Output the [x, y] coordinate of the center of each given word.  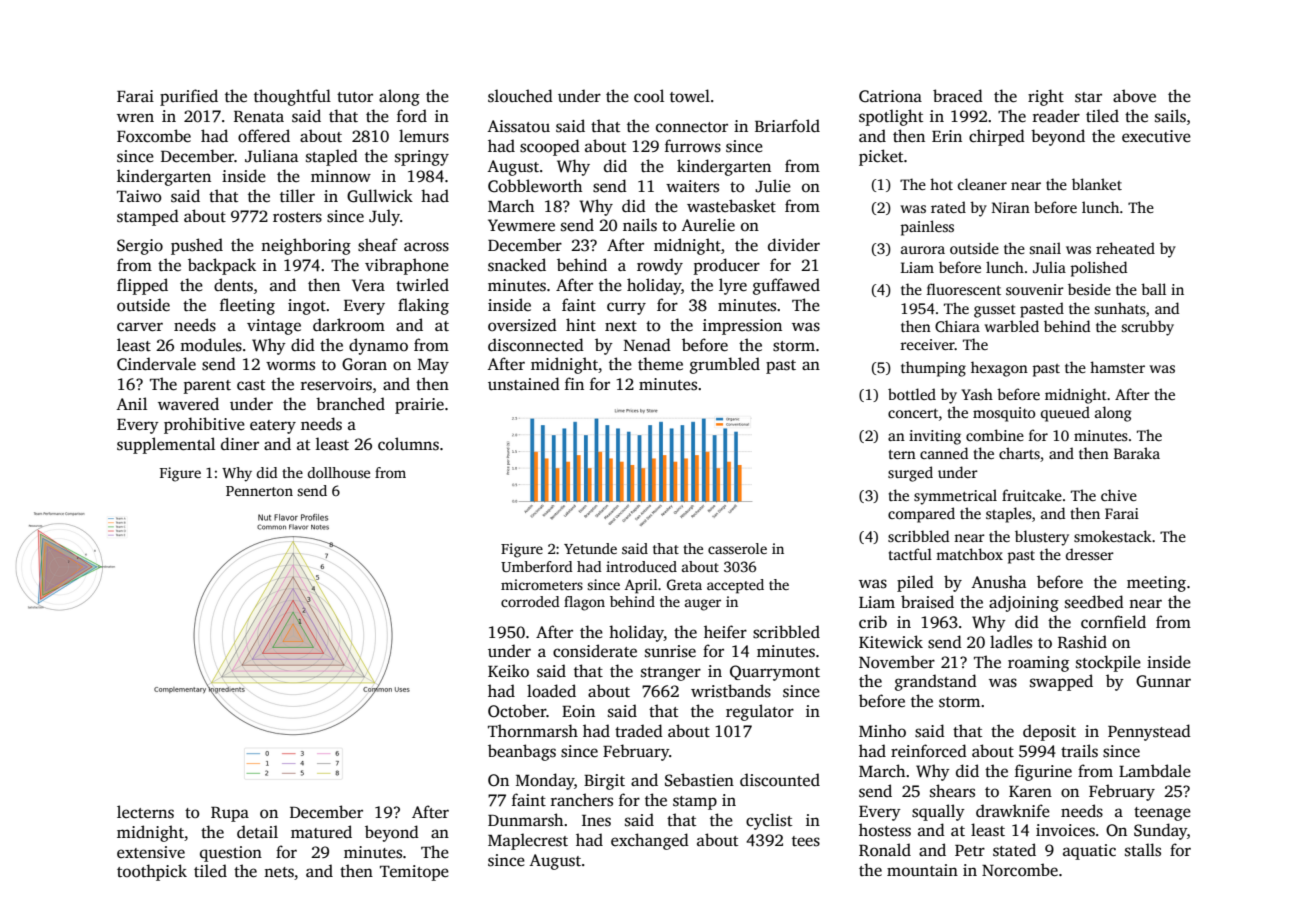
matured [321, 832]
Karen [1030, 791]
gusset [995, 311]
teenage [1162, 814]
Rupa [230, 814]
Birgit [604, 782]
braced [958, 96]
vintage [274, 327]
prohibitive [204, 425]
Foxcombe [154, 136]
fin [574, 383]
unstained [524, 384]
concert [913, 413]
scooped [550, 147]
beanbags [522, 752]
